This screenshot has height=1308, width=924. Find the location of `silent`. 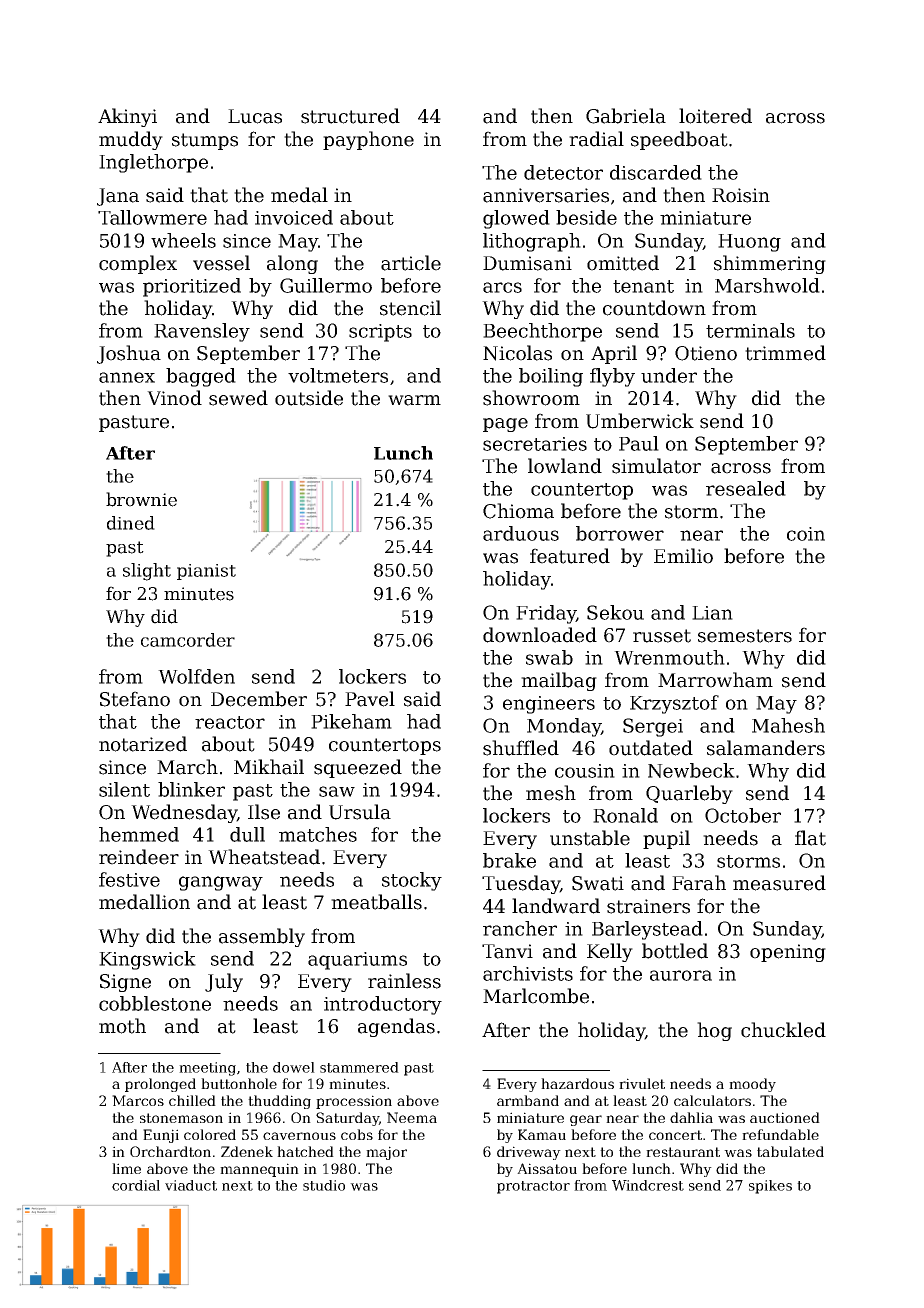

silent is located at coordinates (124, 789).
